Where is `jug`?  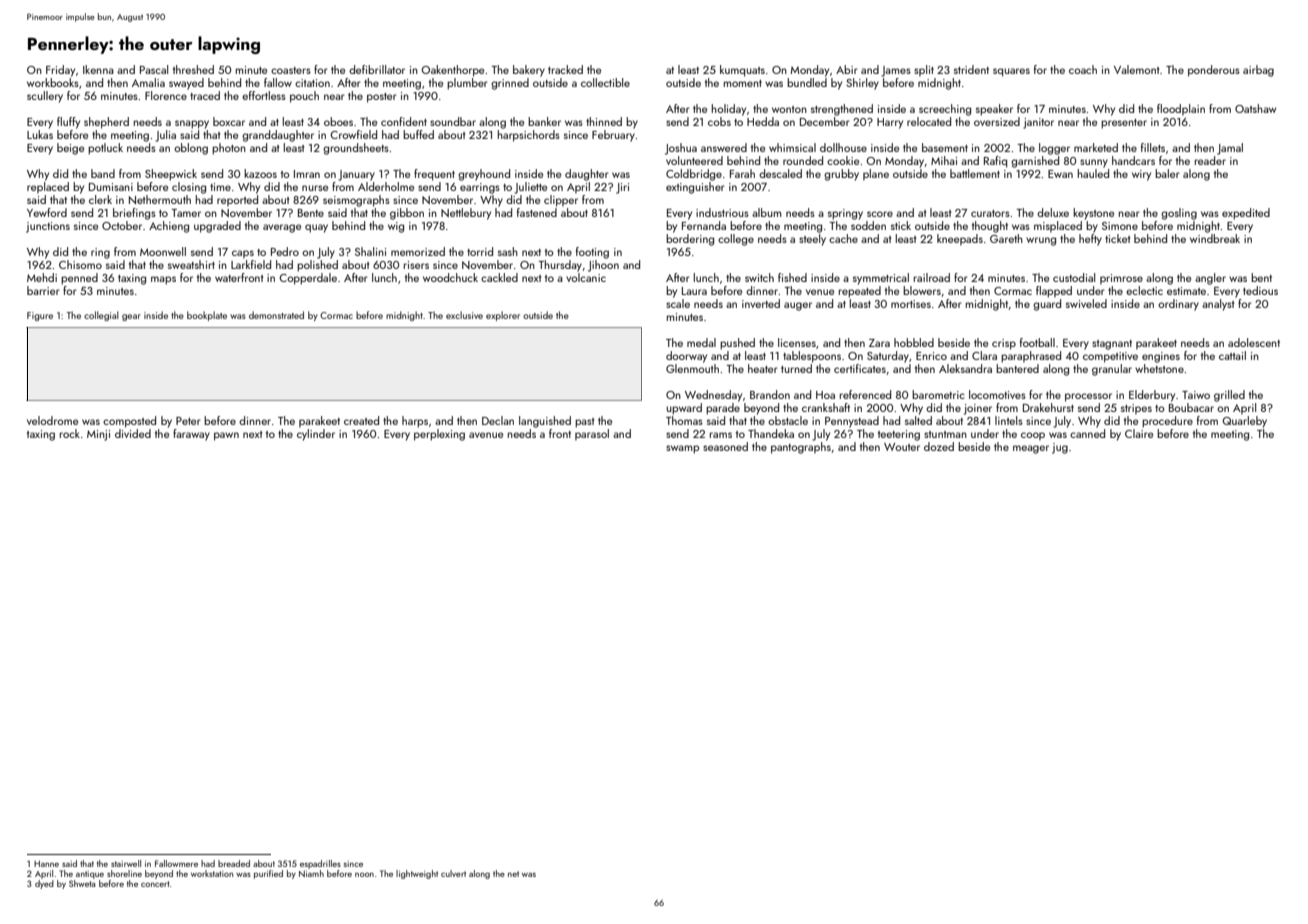 jug is located at coordinates (1060, 448).
